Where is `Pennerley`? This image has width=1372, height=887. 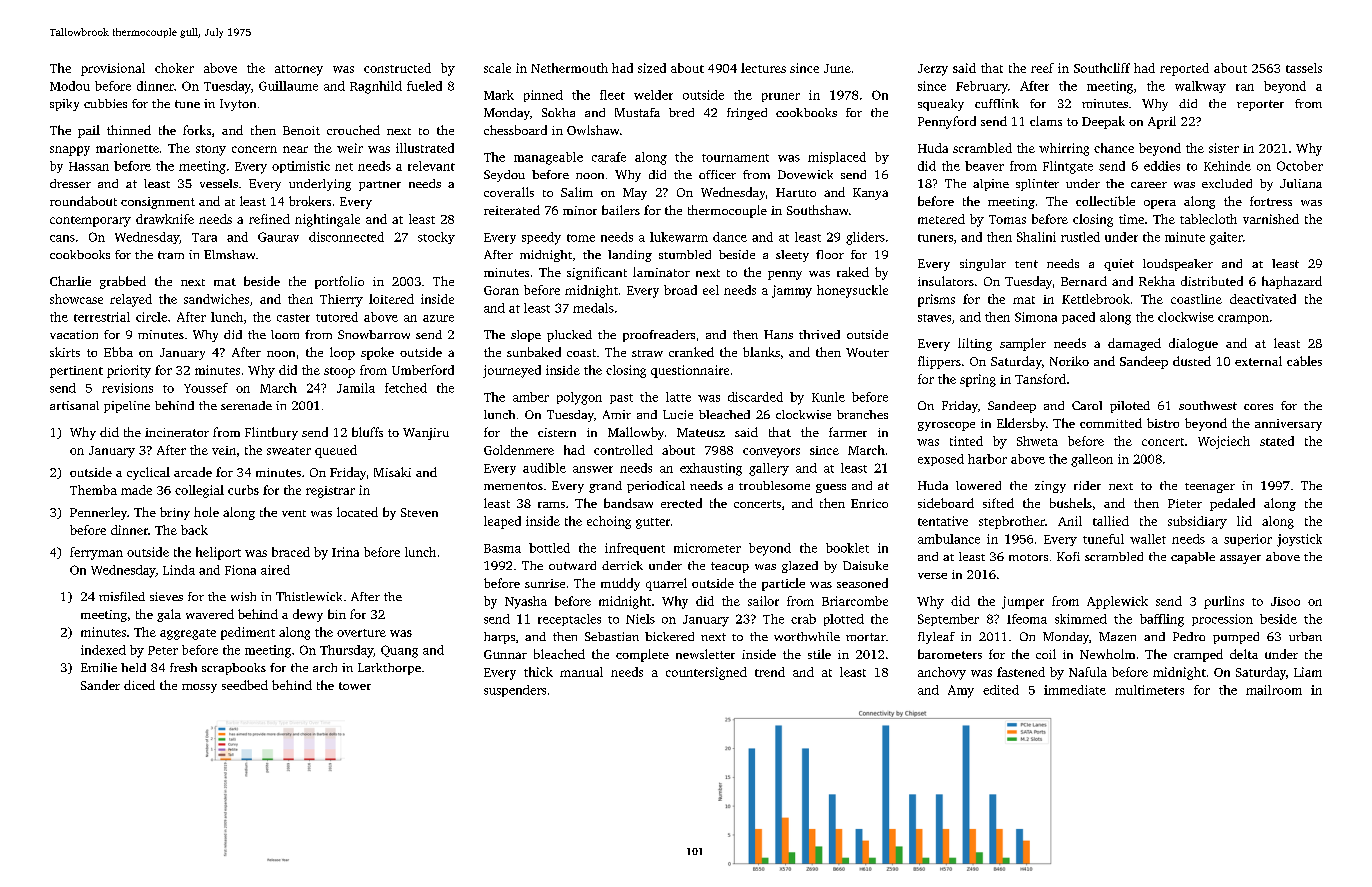 Pennerley is located at coordinates (98, 513).
